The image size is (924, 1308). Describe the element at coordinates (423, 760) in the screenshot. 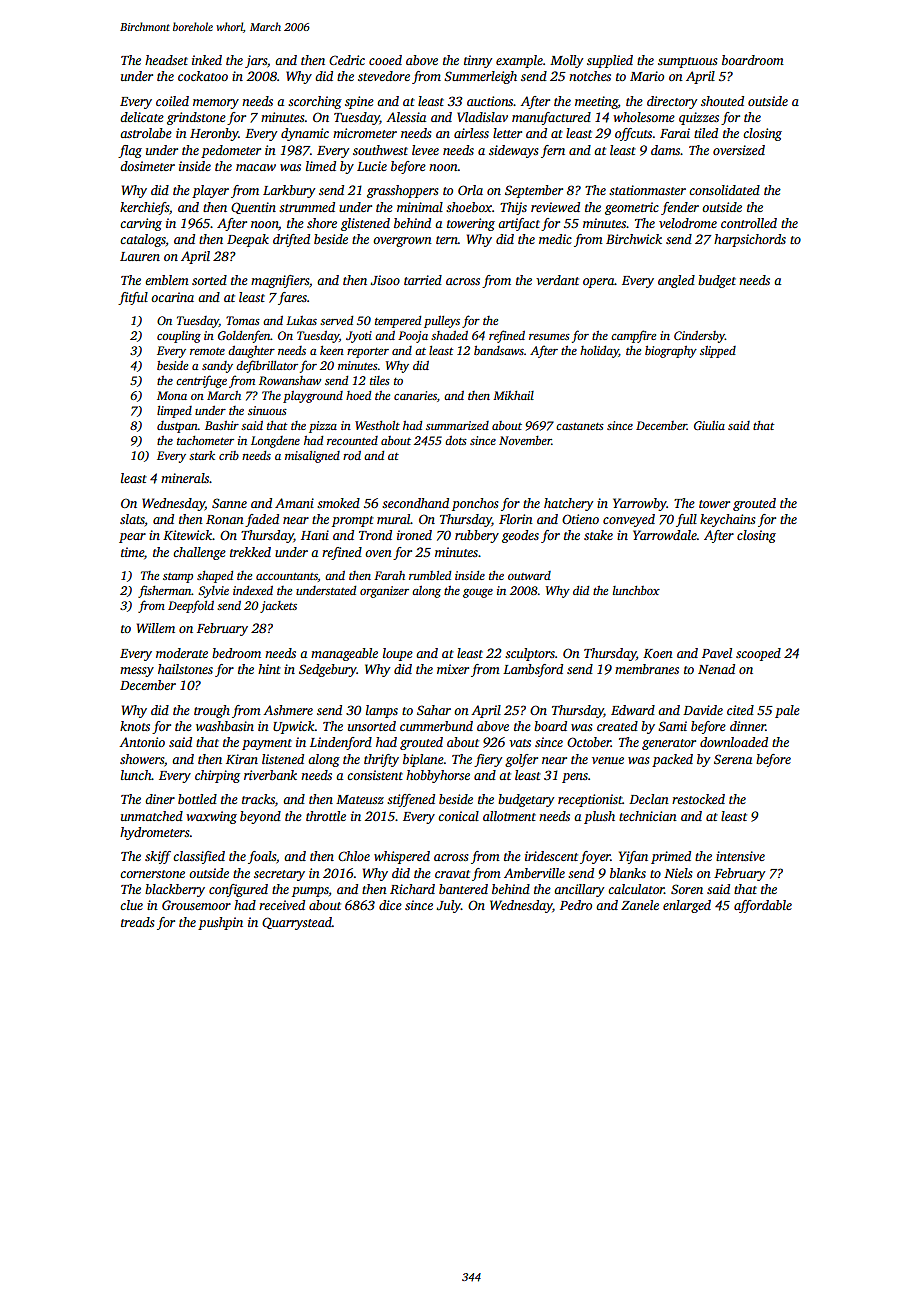

I see `biplane` at that location.
